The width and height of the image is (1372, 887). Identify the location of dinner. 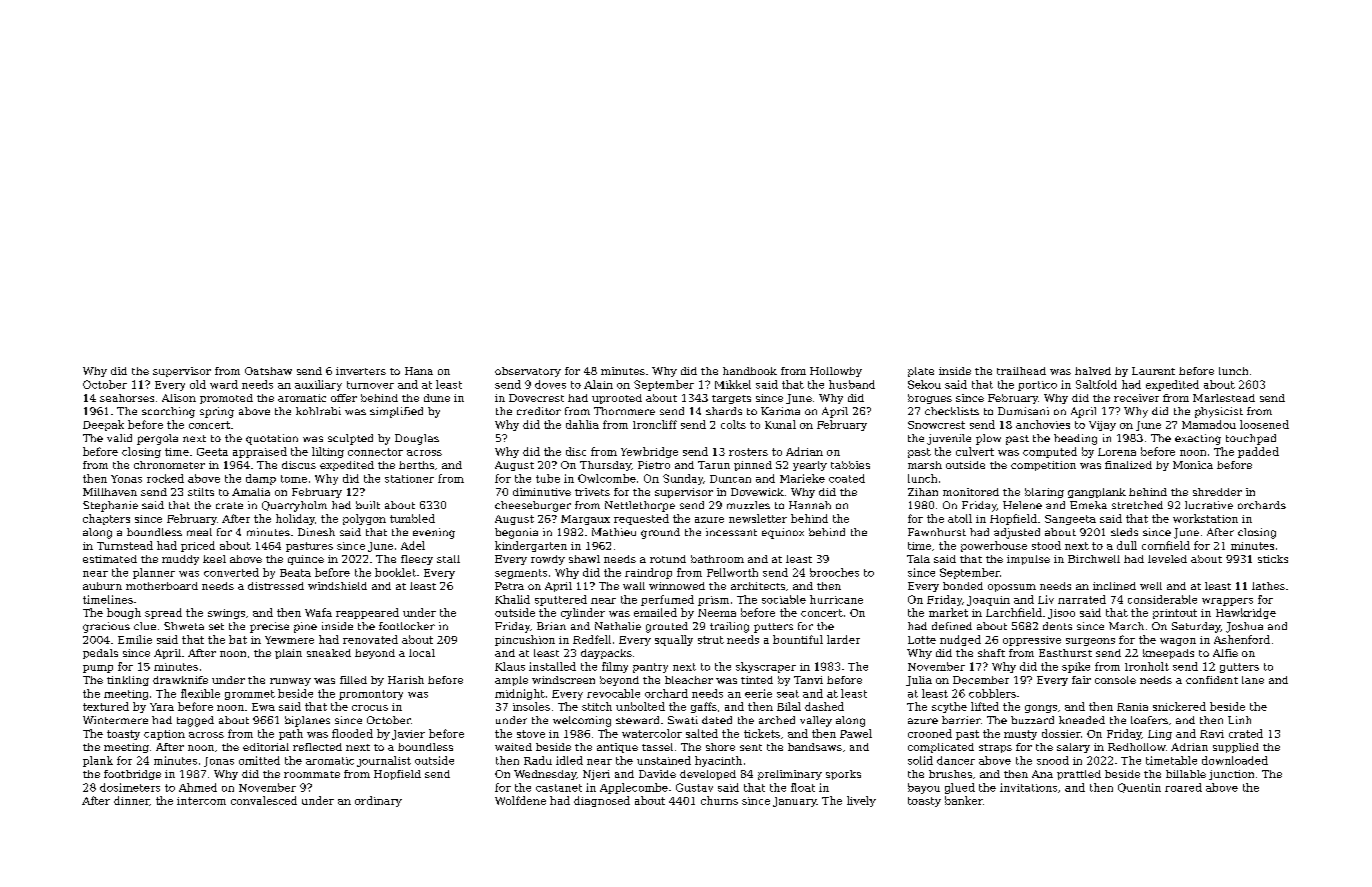
(132, 801).
